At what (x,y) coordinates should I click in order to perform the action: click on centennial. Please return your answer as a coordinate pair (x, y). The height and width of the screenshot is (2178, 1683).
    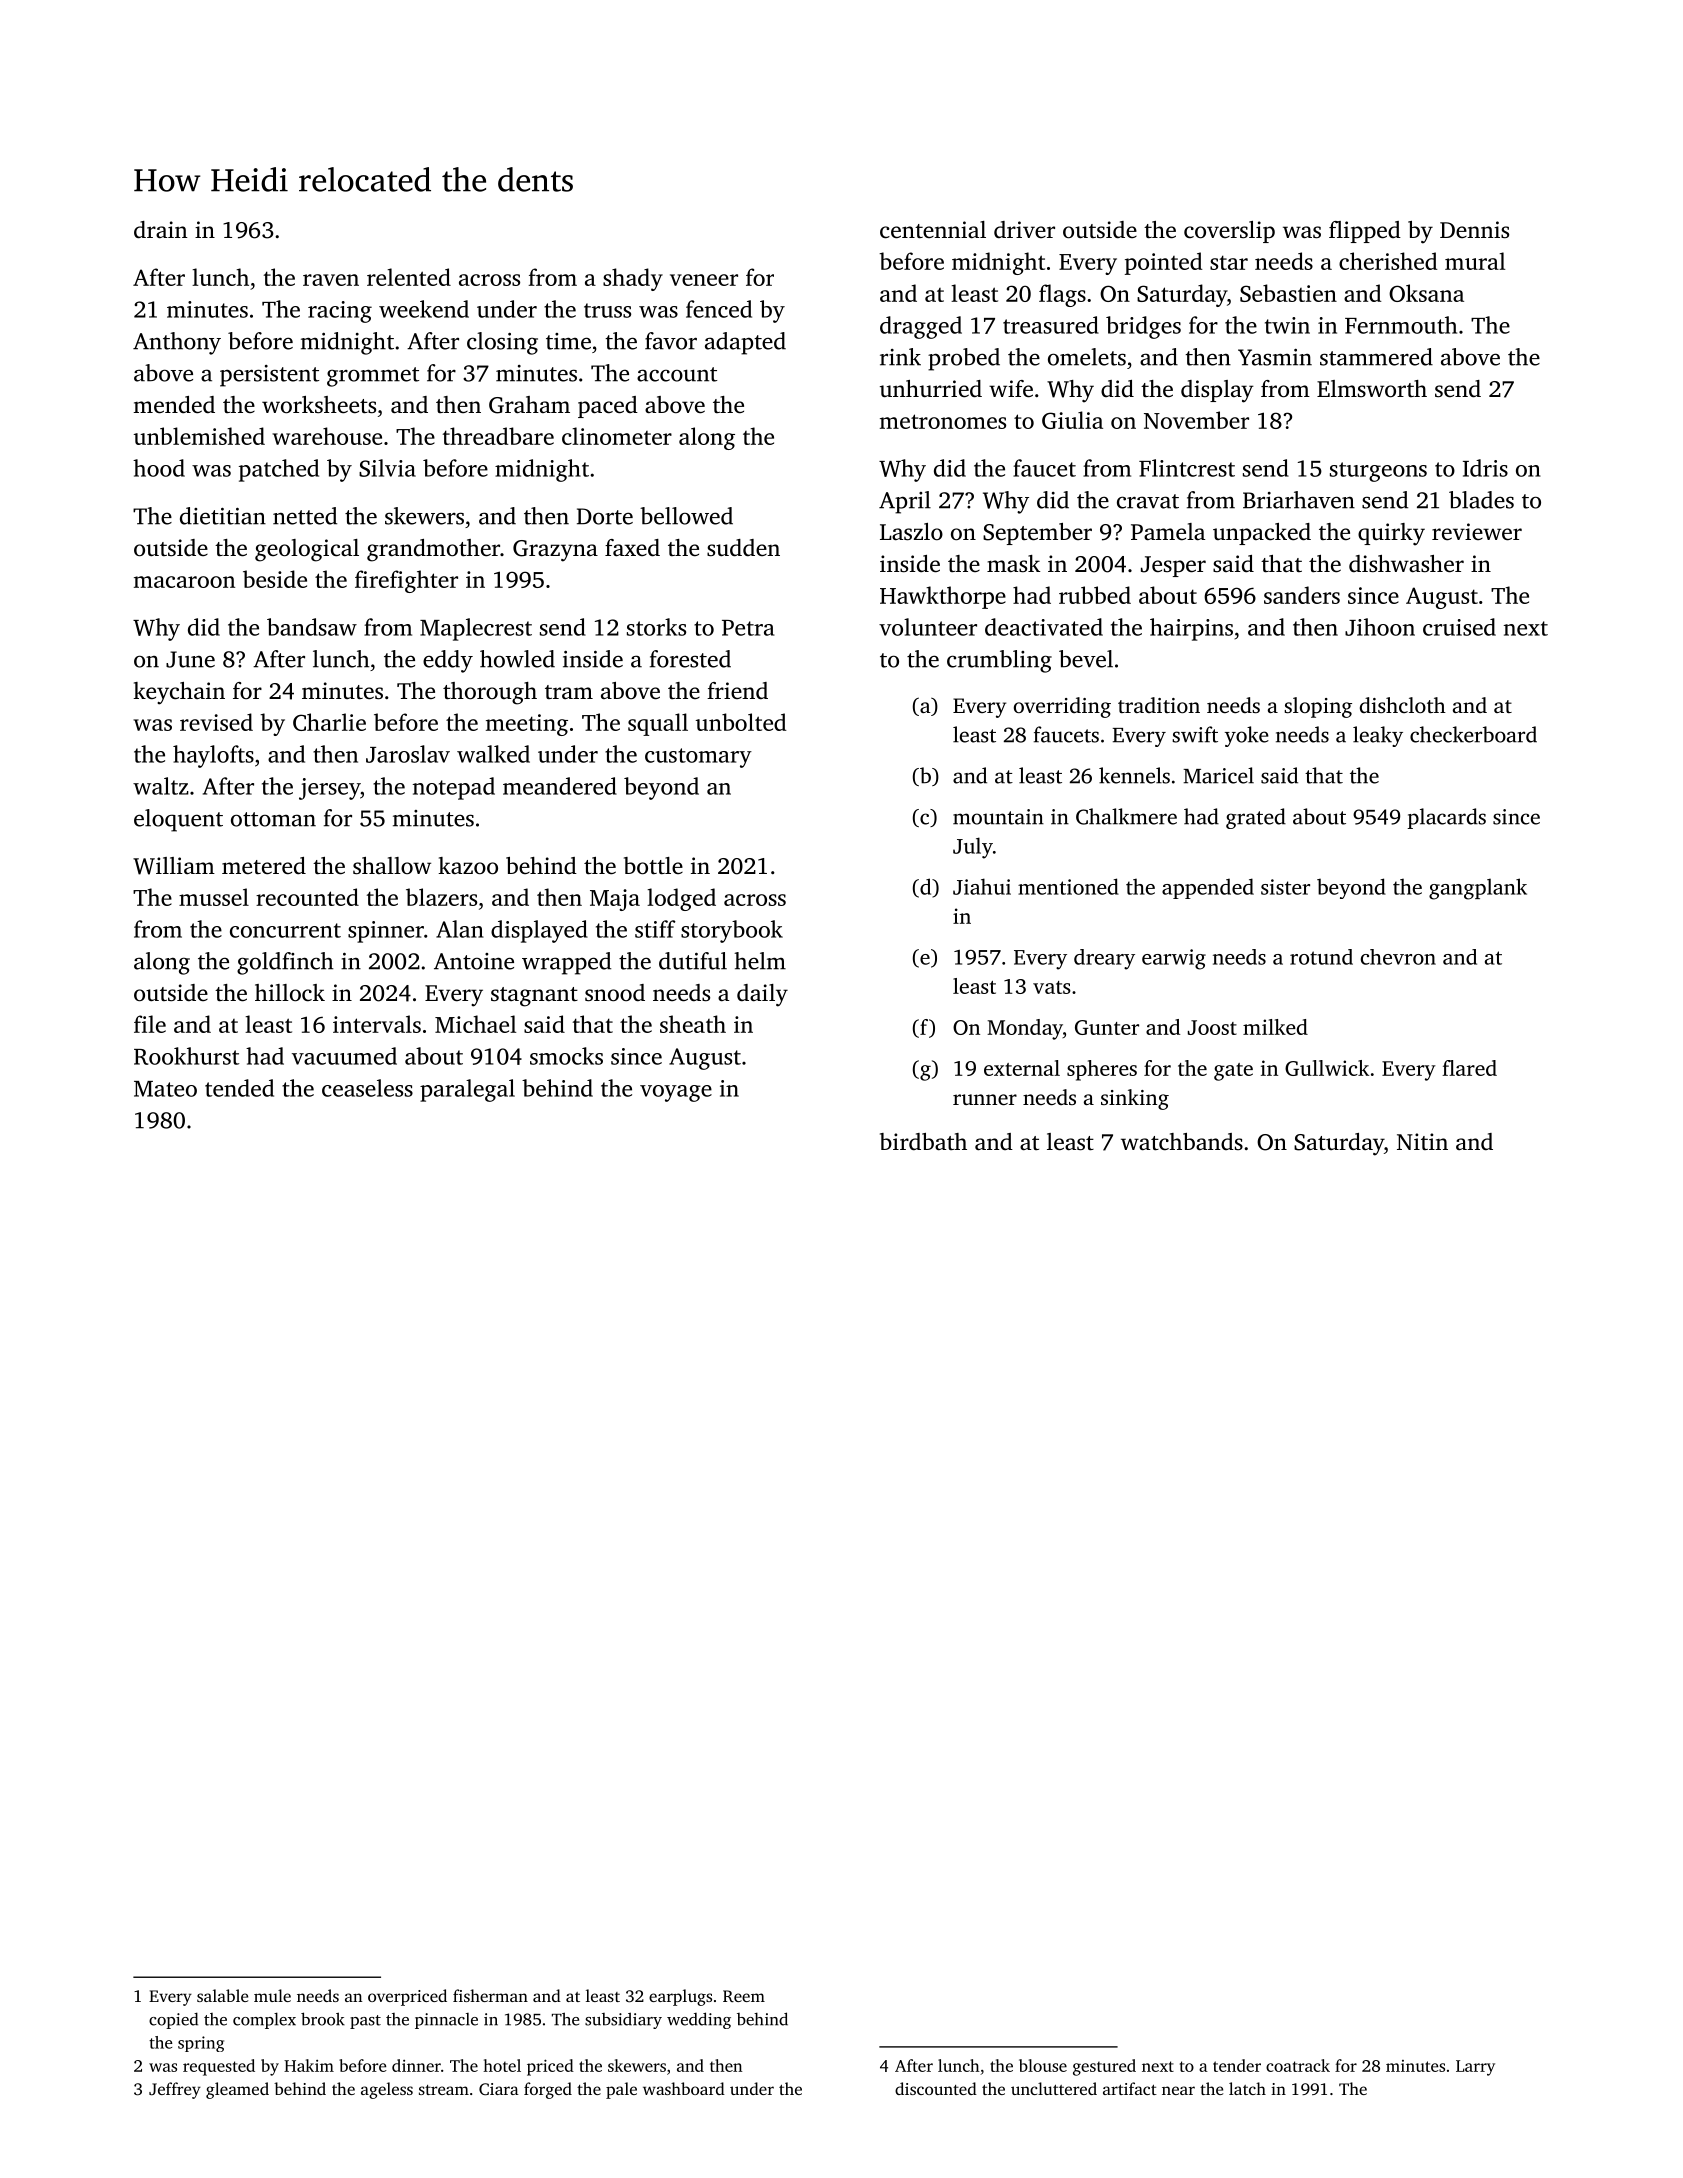
    Looking at the image, I should click on (933, 230).
